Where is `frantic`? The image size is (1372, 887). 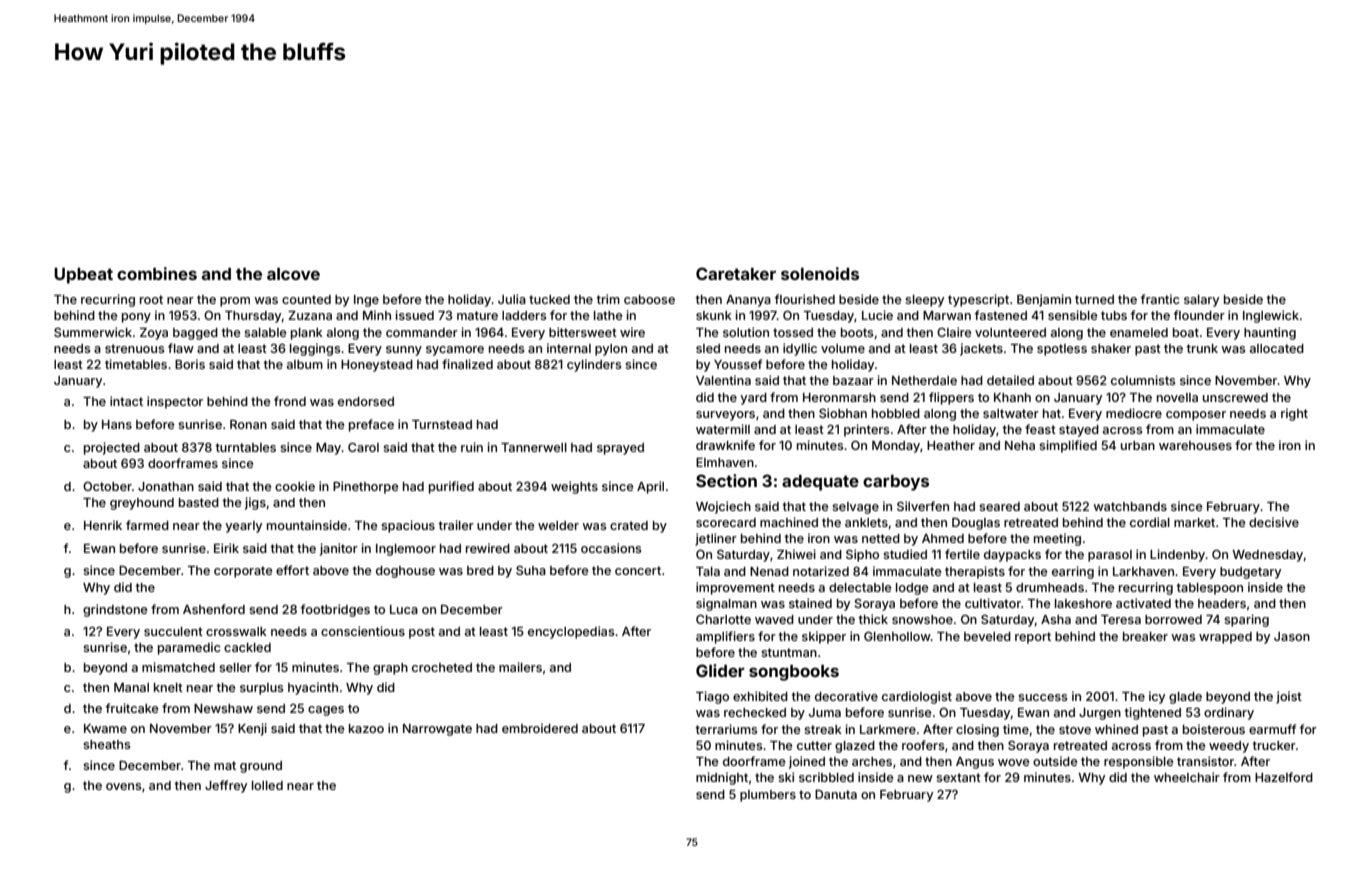
frantic is located at coordinates (1160, 299).
